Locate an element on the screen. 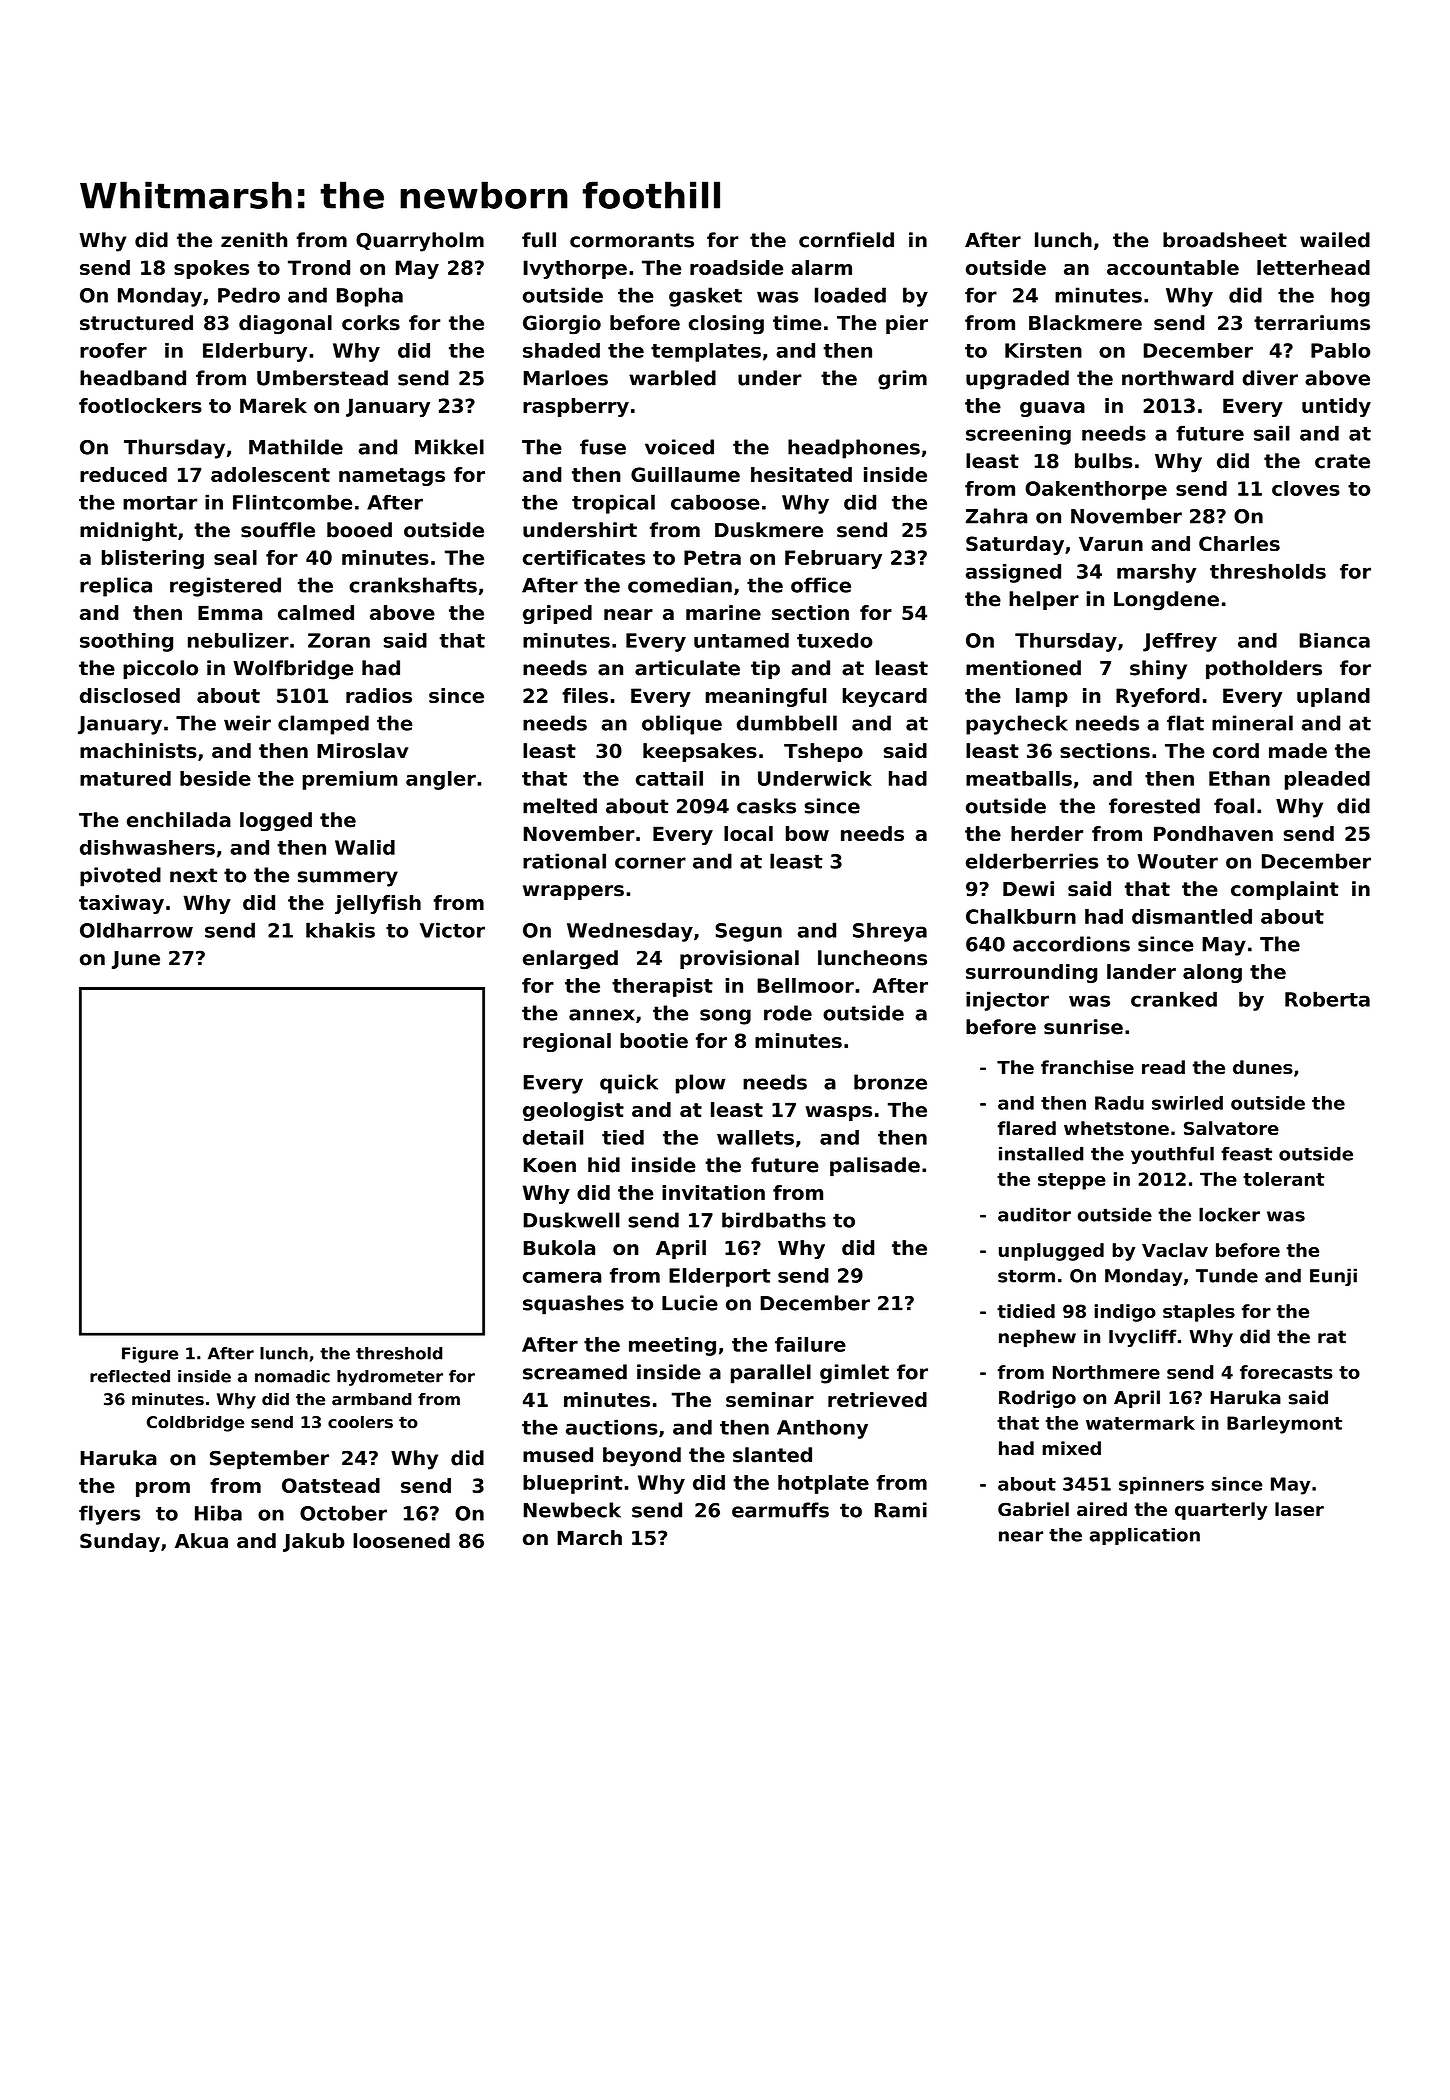  certificates is located at coordinates (584, 557).
